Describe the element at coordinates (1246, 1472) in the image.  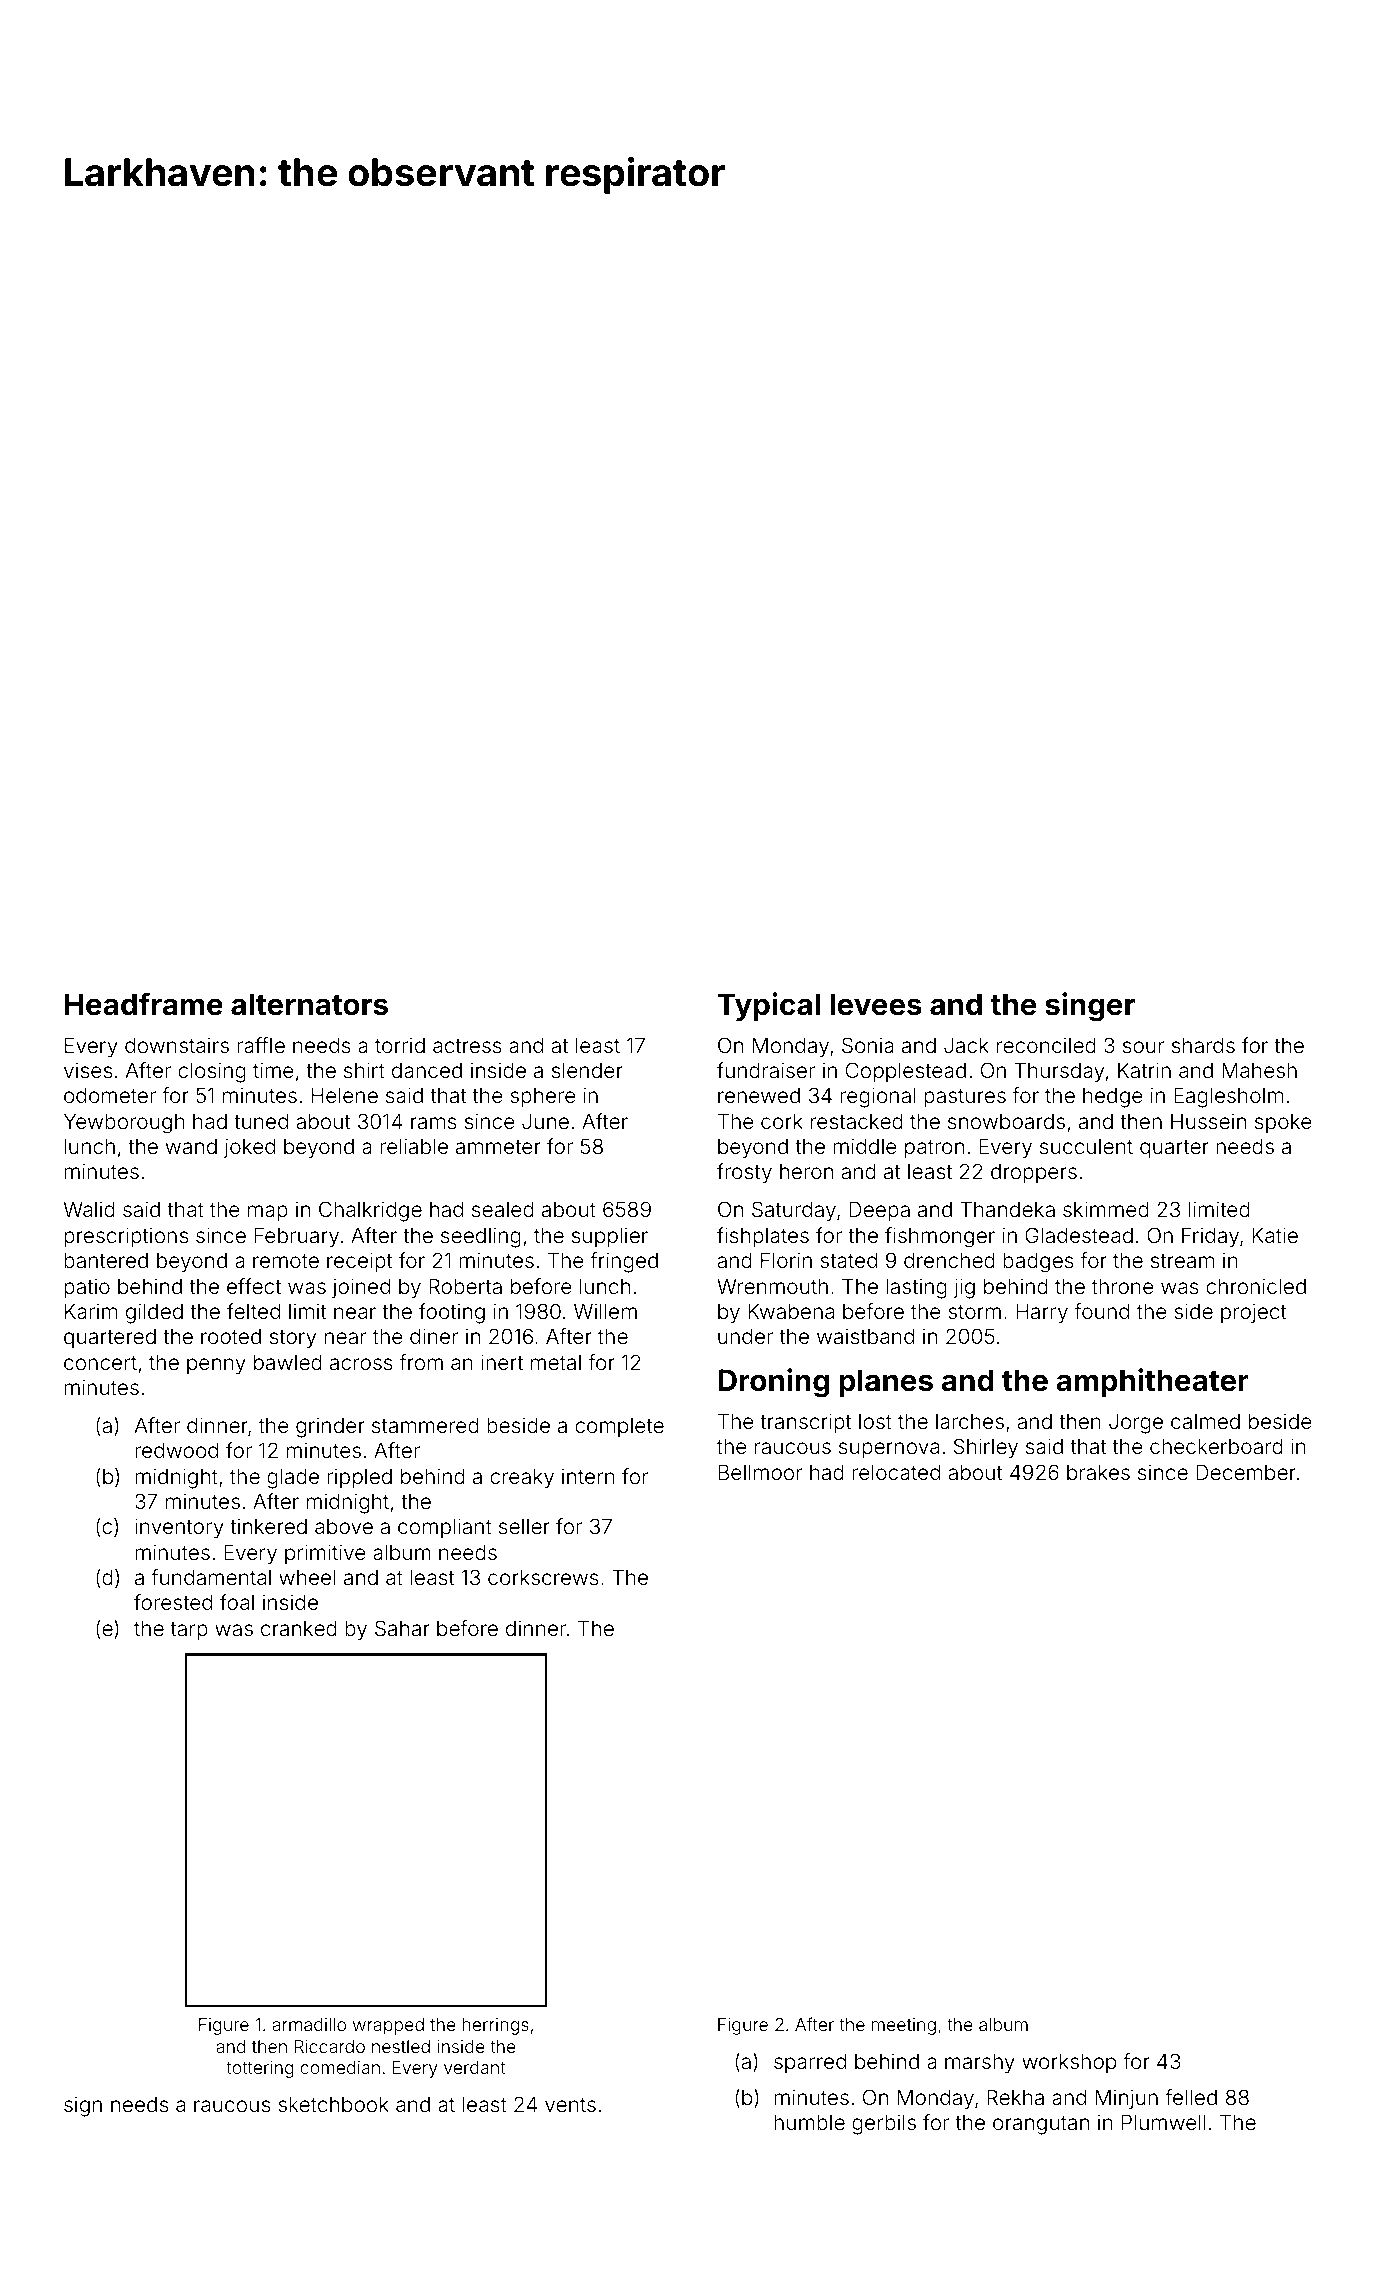
I see `December` at that location.
